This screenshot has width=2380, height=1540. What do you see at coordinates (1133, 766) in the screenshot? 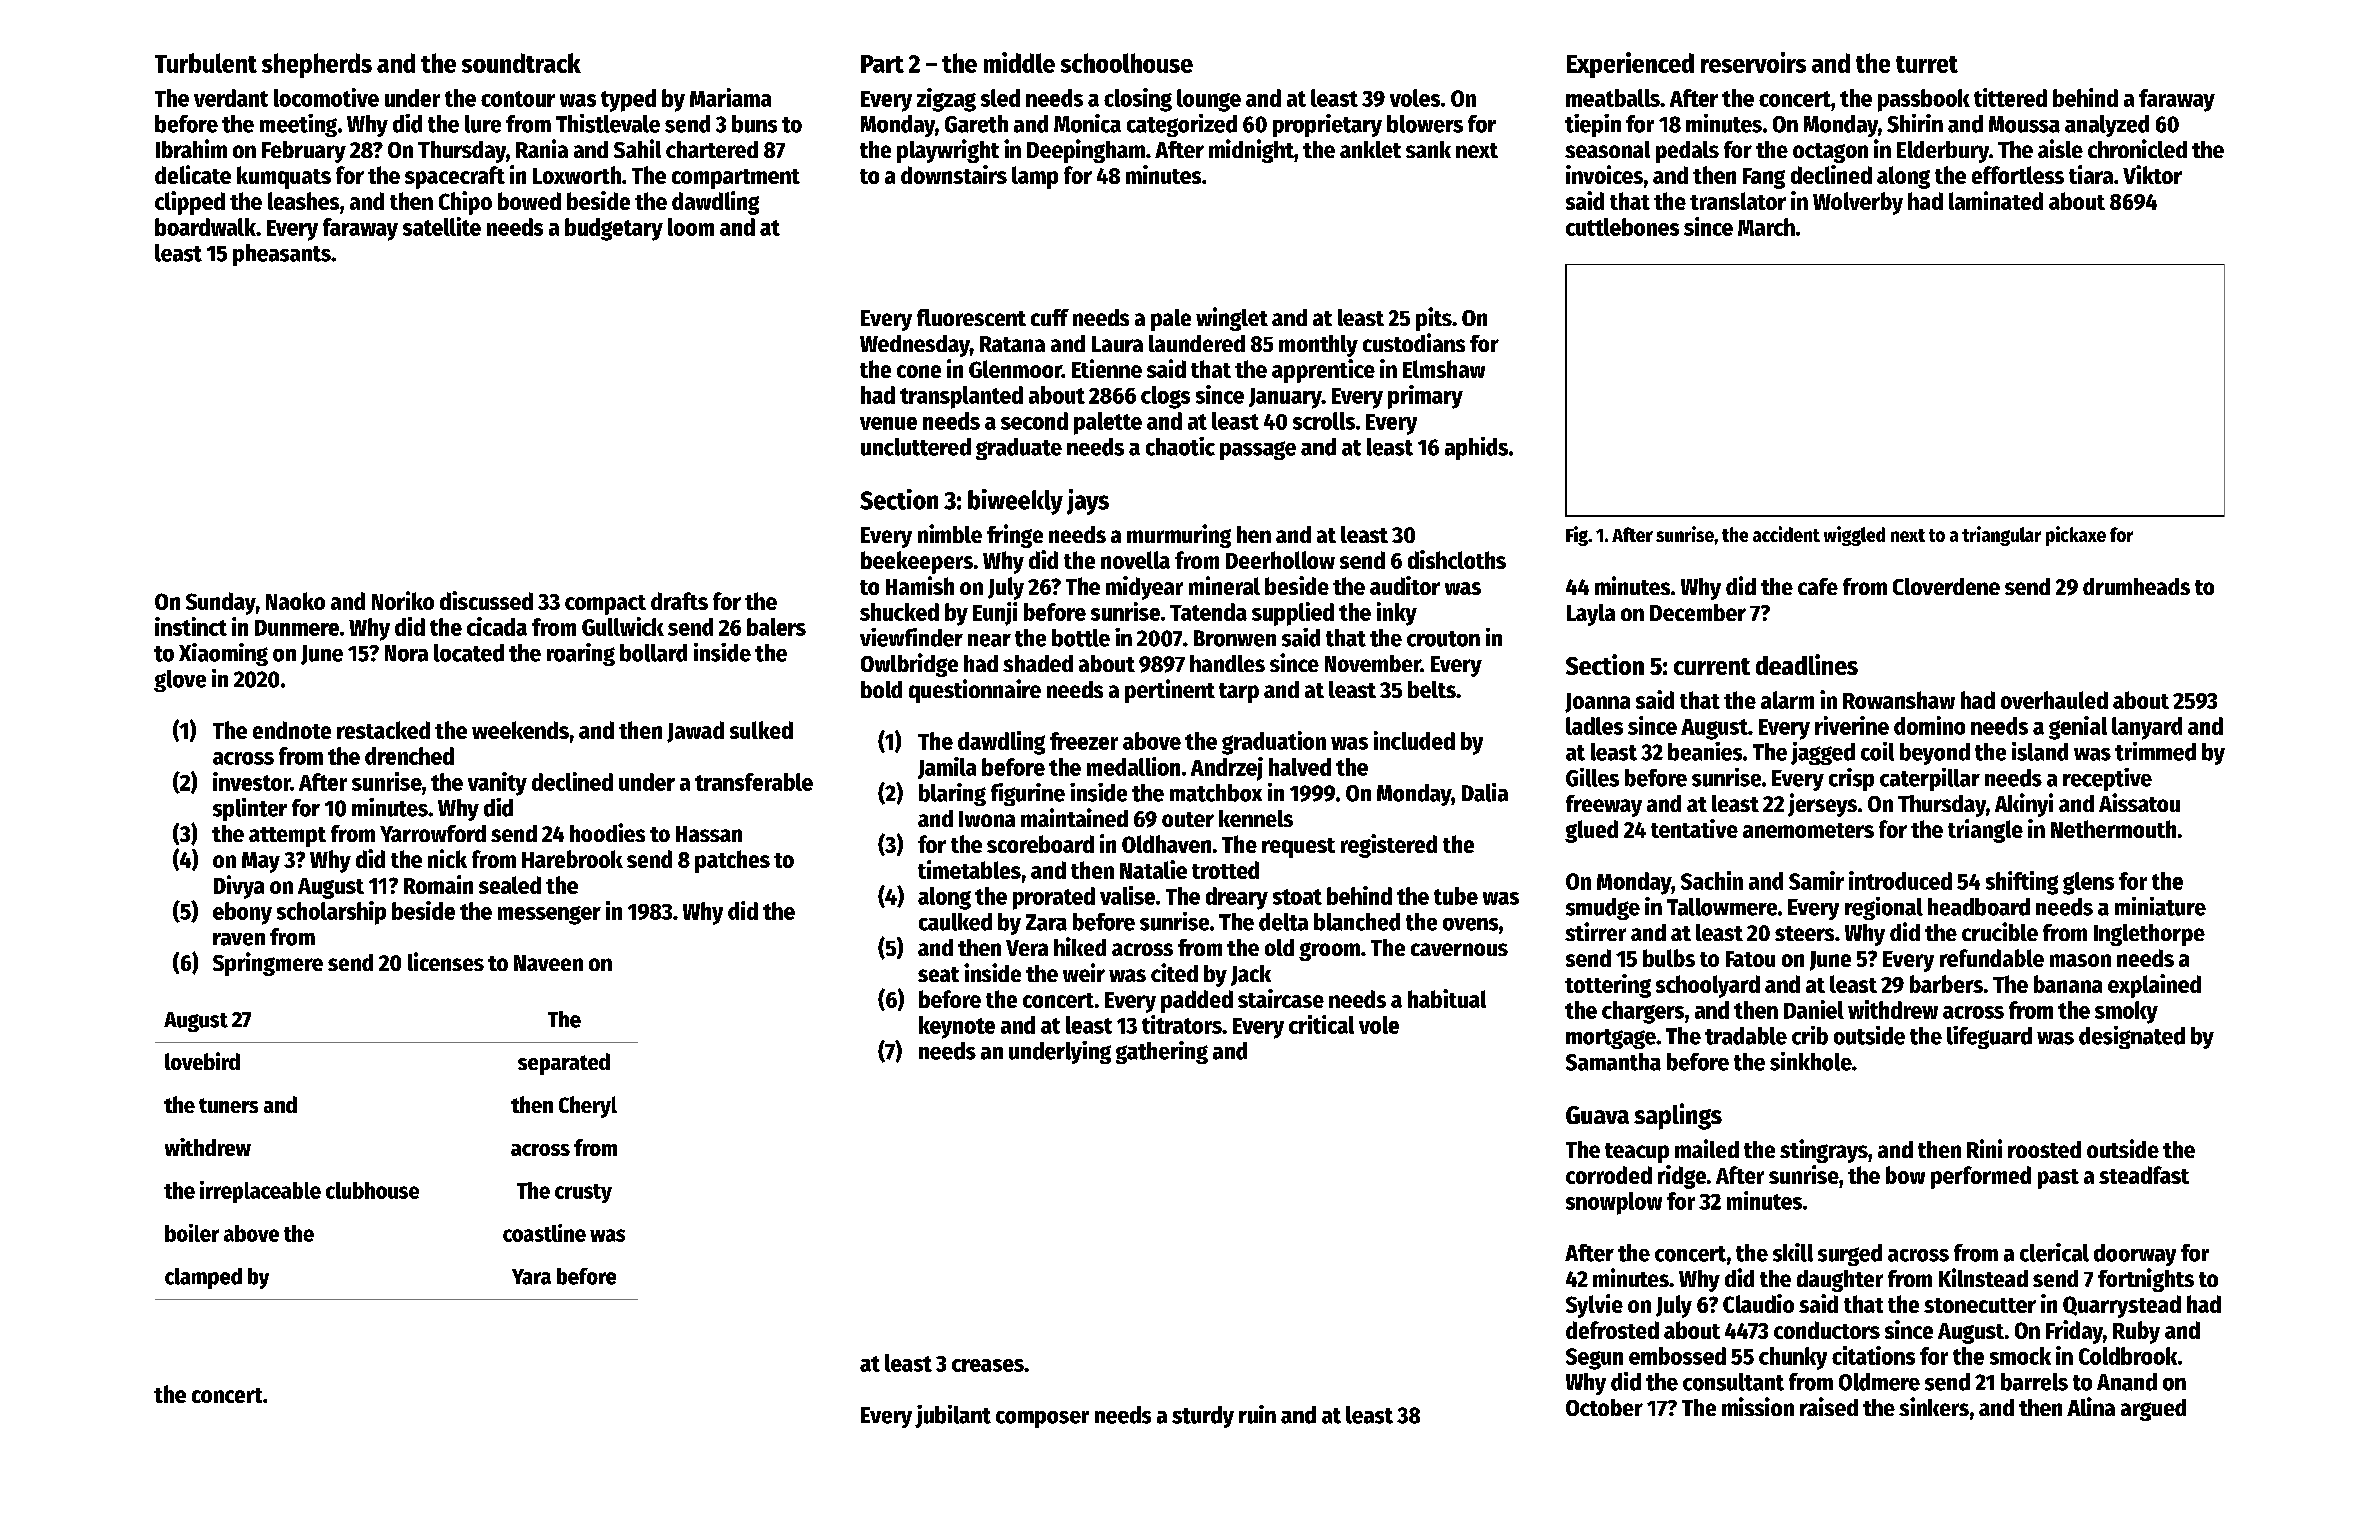
I see `medallion` at bounding box center [1133, 766].
